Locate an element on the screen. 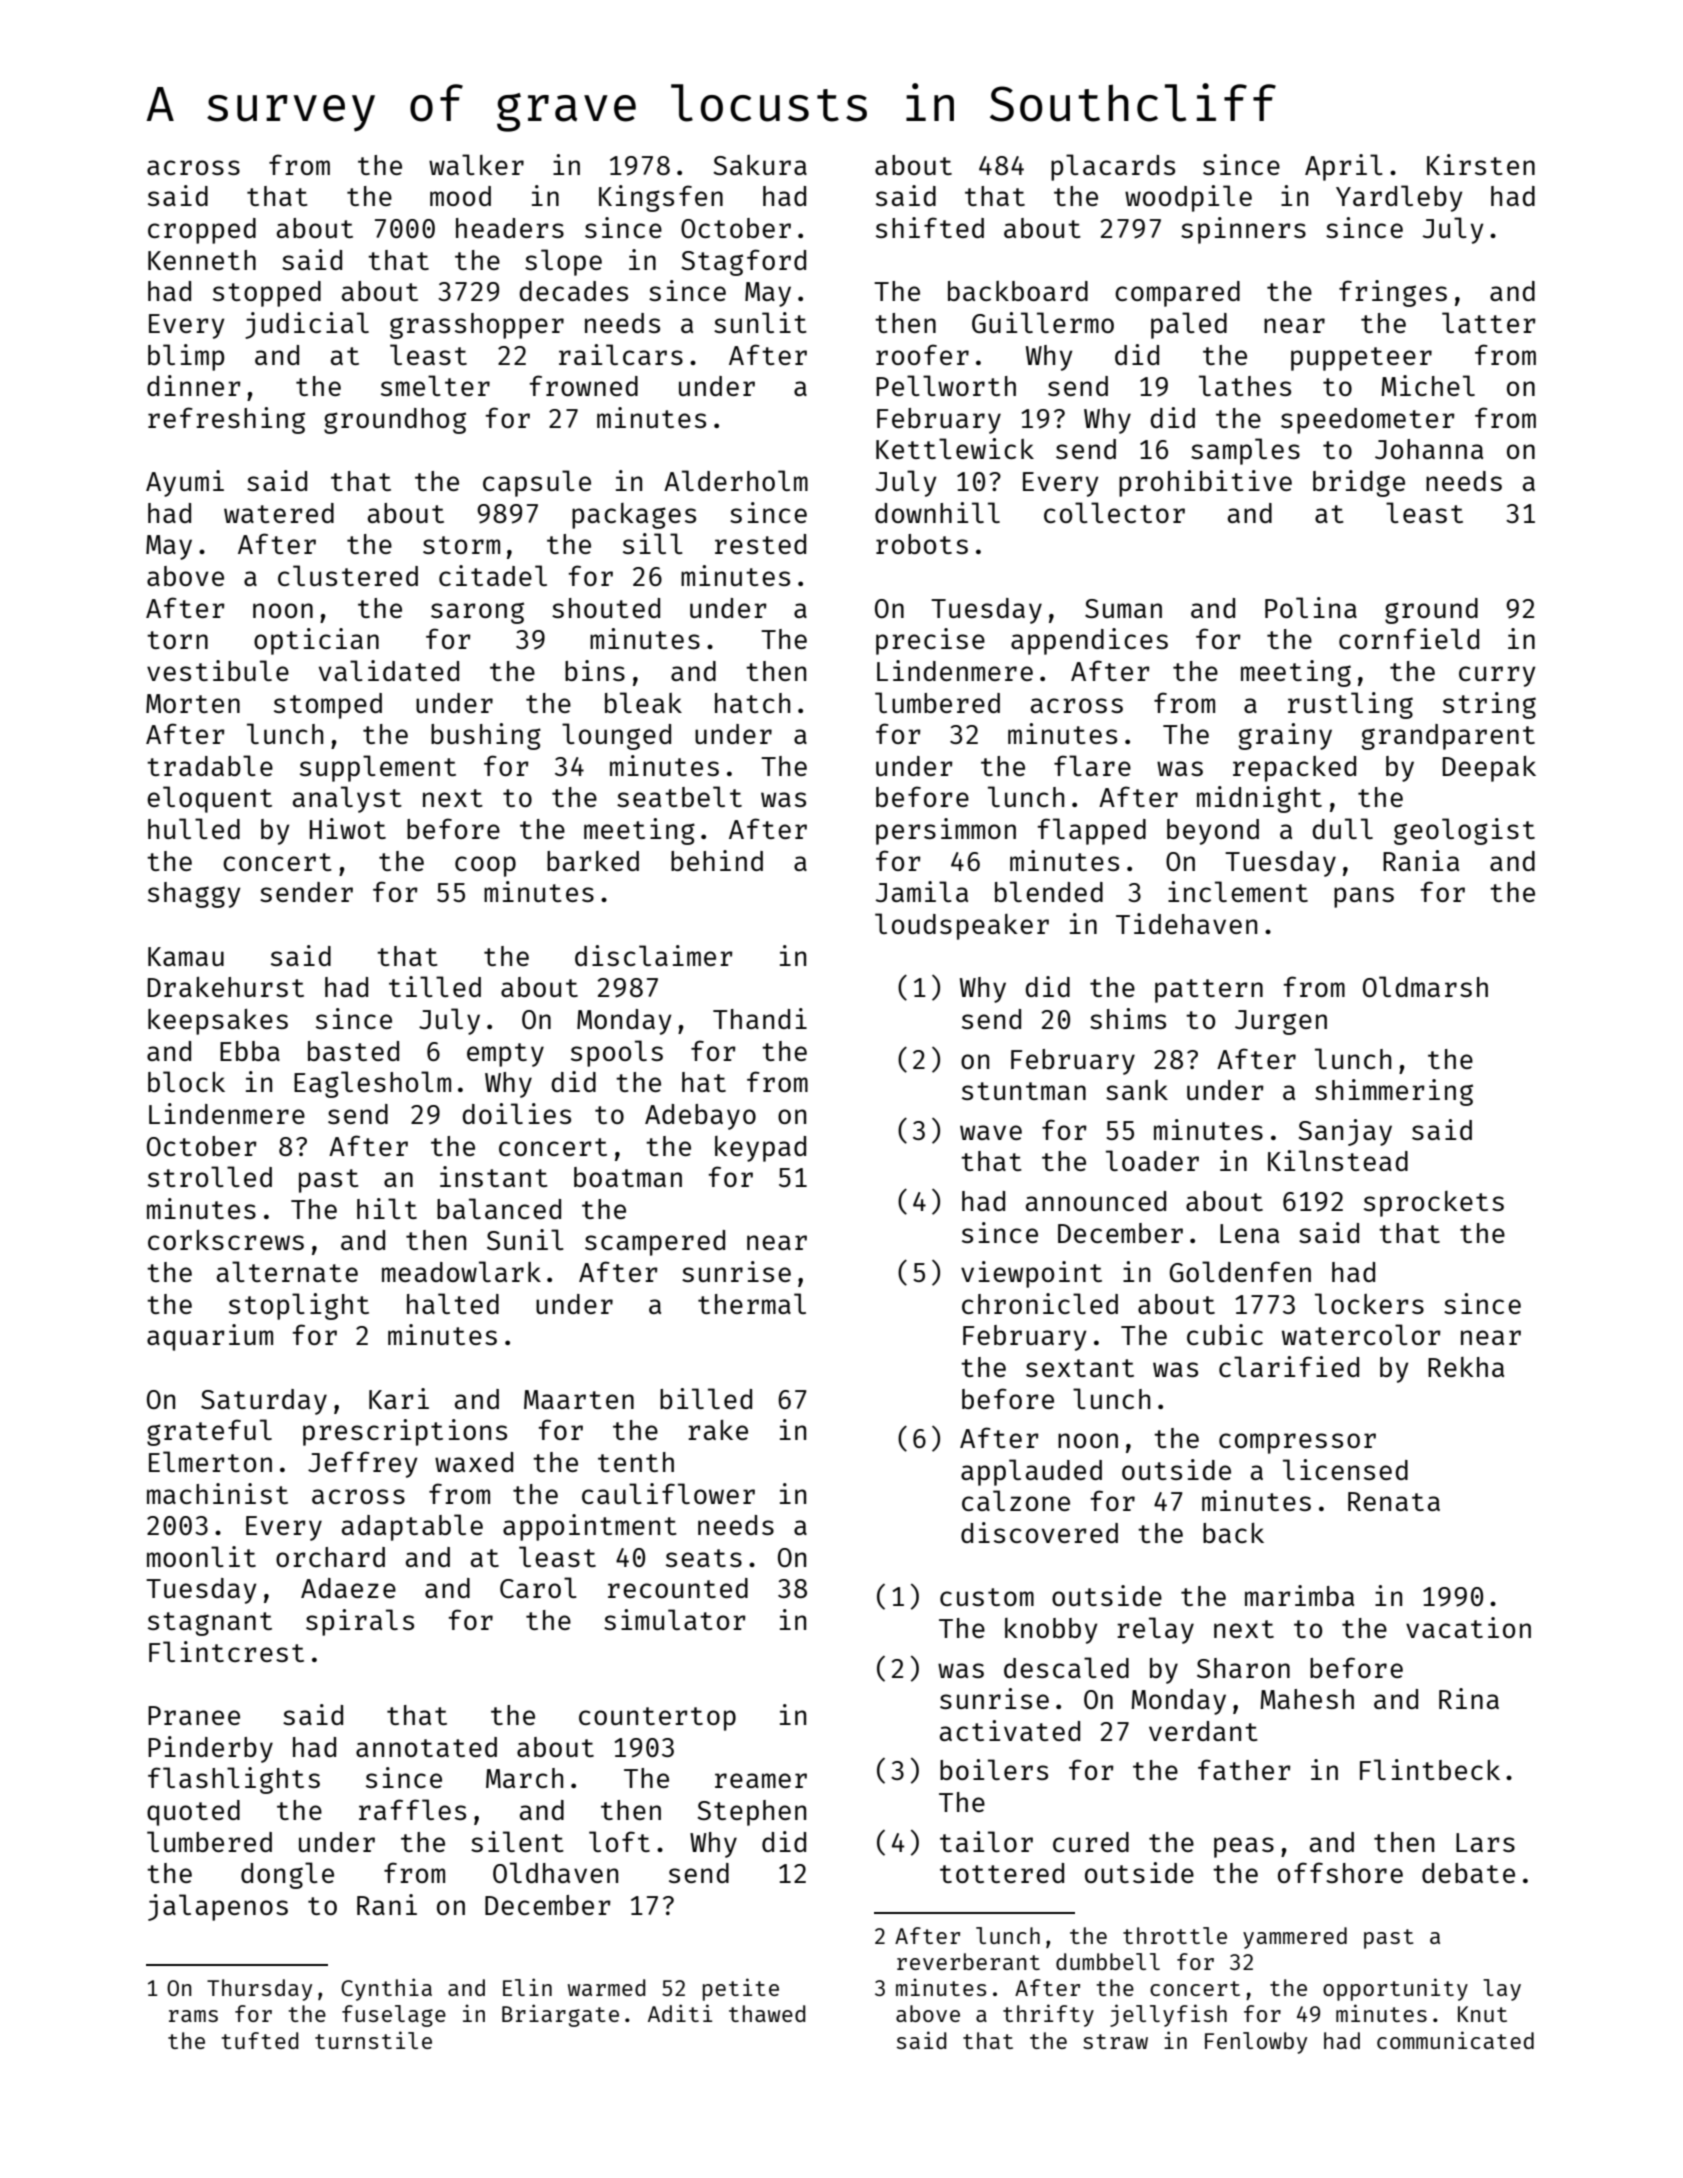  applauded is located at coordinates (1031, 1472).
